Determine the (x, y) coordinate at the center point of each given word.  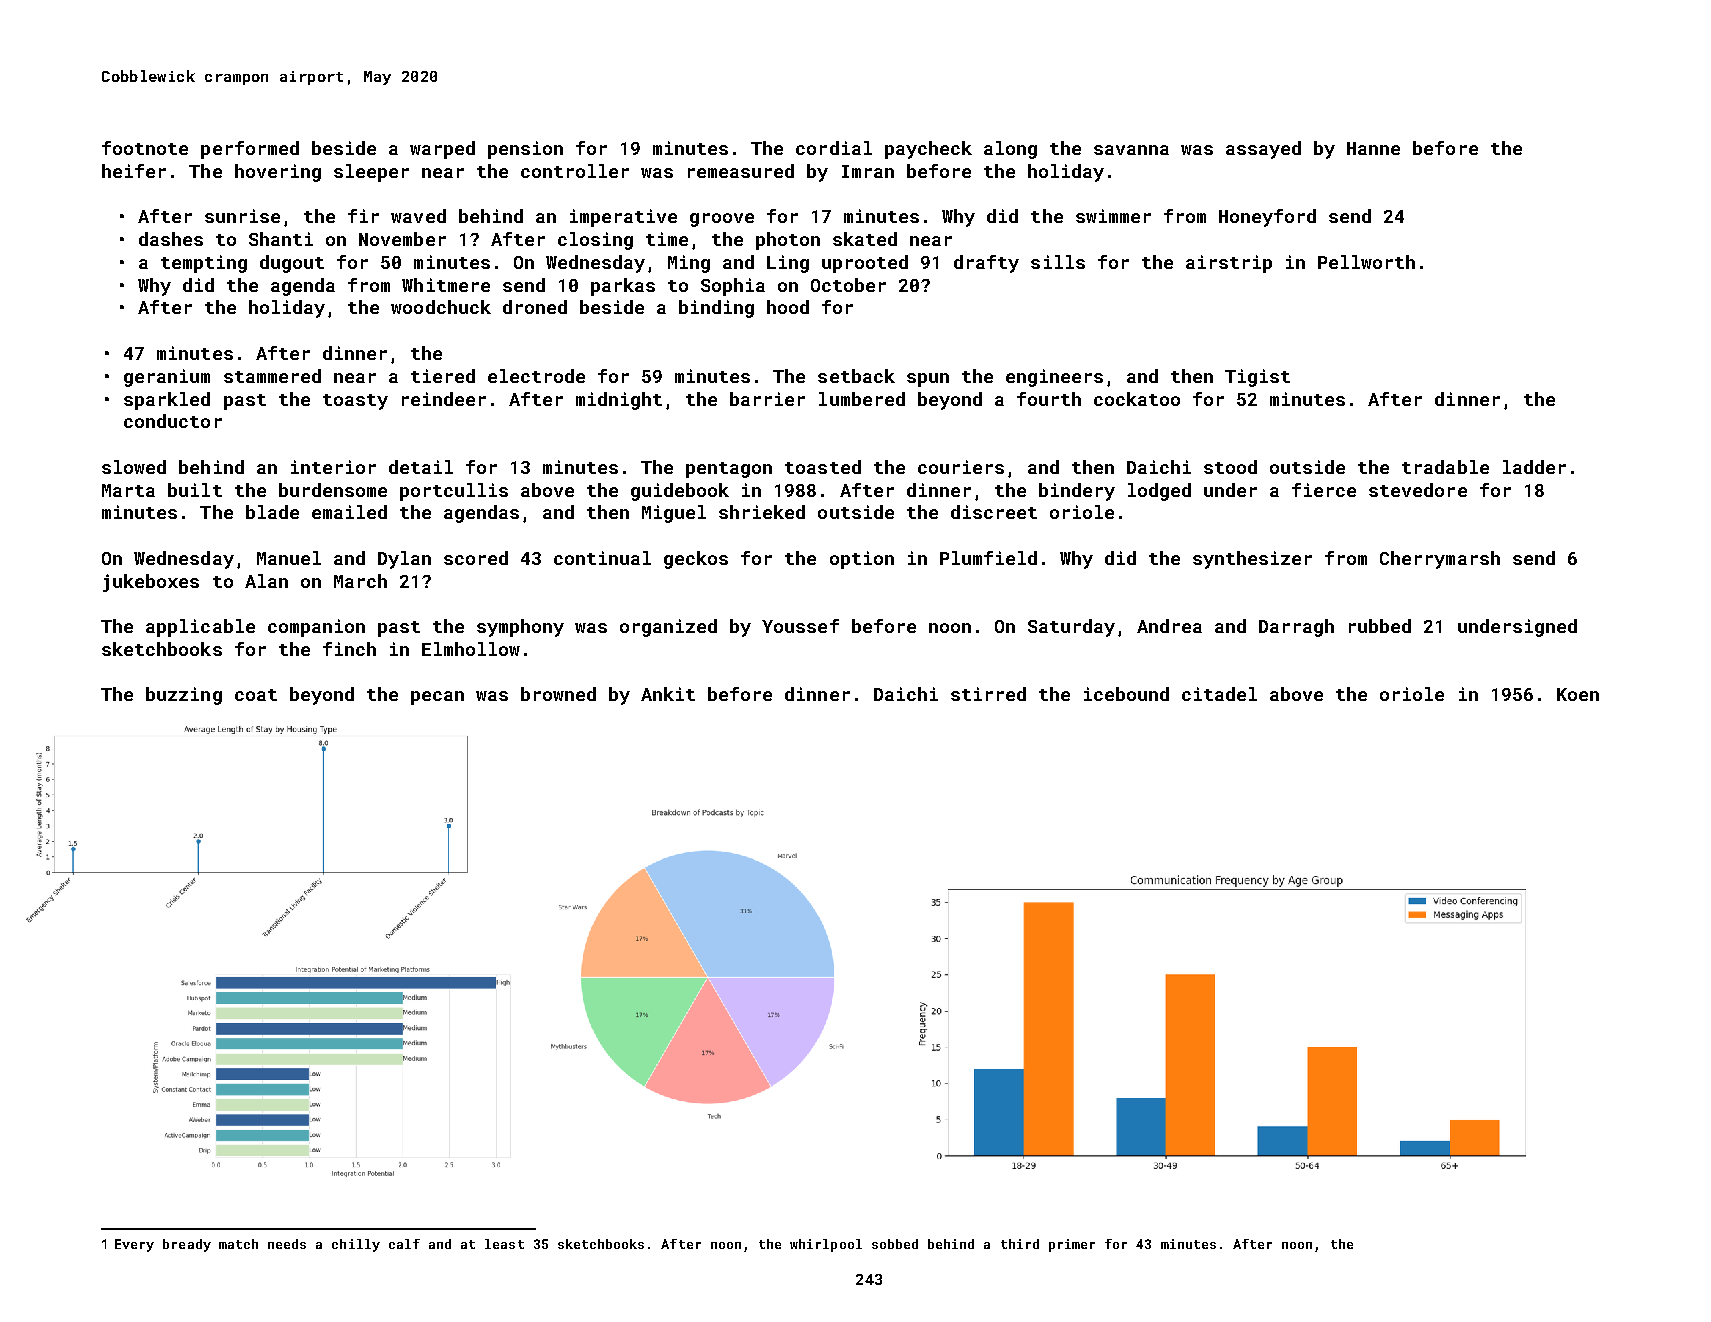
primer (1072, 1245)
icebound (1126, 694)
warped (442, 150)
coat (256, 695)
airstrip (1229, 264)
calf (404, 1244)
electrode (536, 376)
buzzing (184, 696)
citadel (1219, 694)
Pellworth (1366, 262)
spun (928, 380)
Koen (1578, 694)
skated (865, 239)
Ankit (668, 694)
